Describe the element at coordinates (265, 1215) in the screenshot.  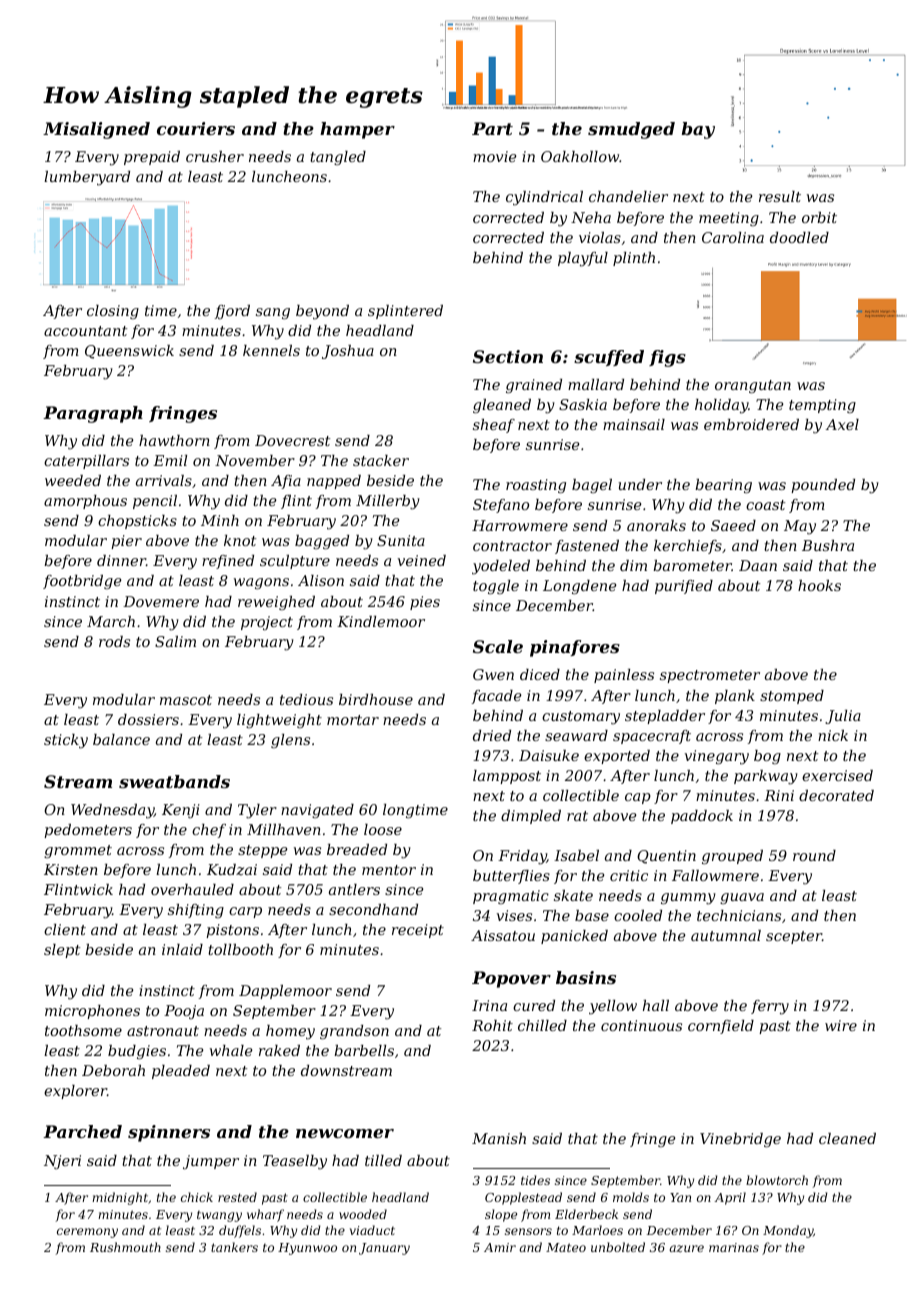
I see `wharf` at that location.
